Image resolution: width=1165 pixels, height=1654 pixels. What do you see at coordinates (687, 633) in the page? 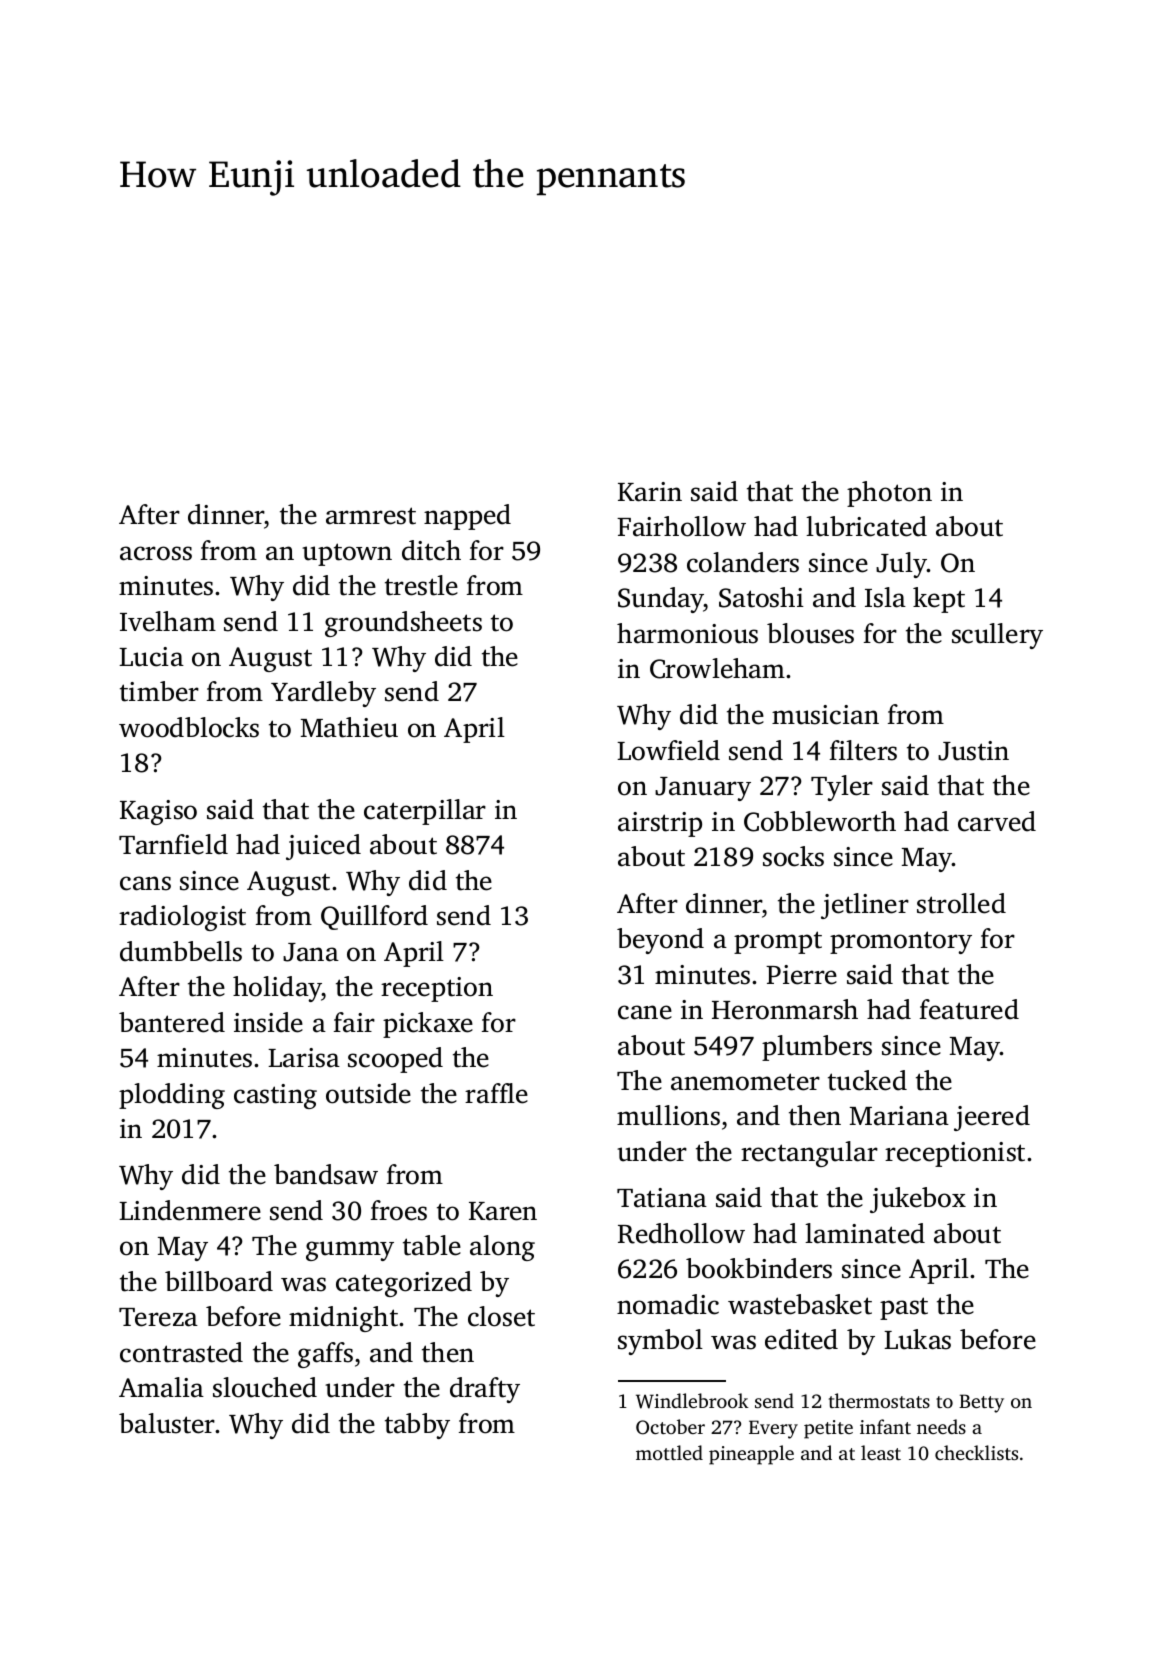
I see `harmonious` at bounding box center [687, 633].
